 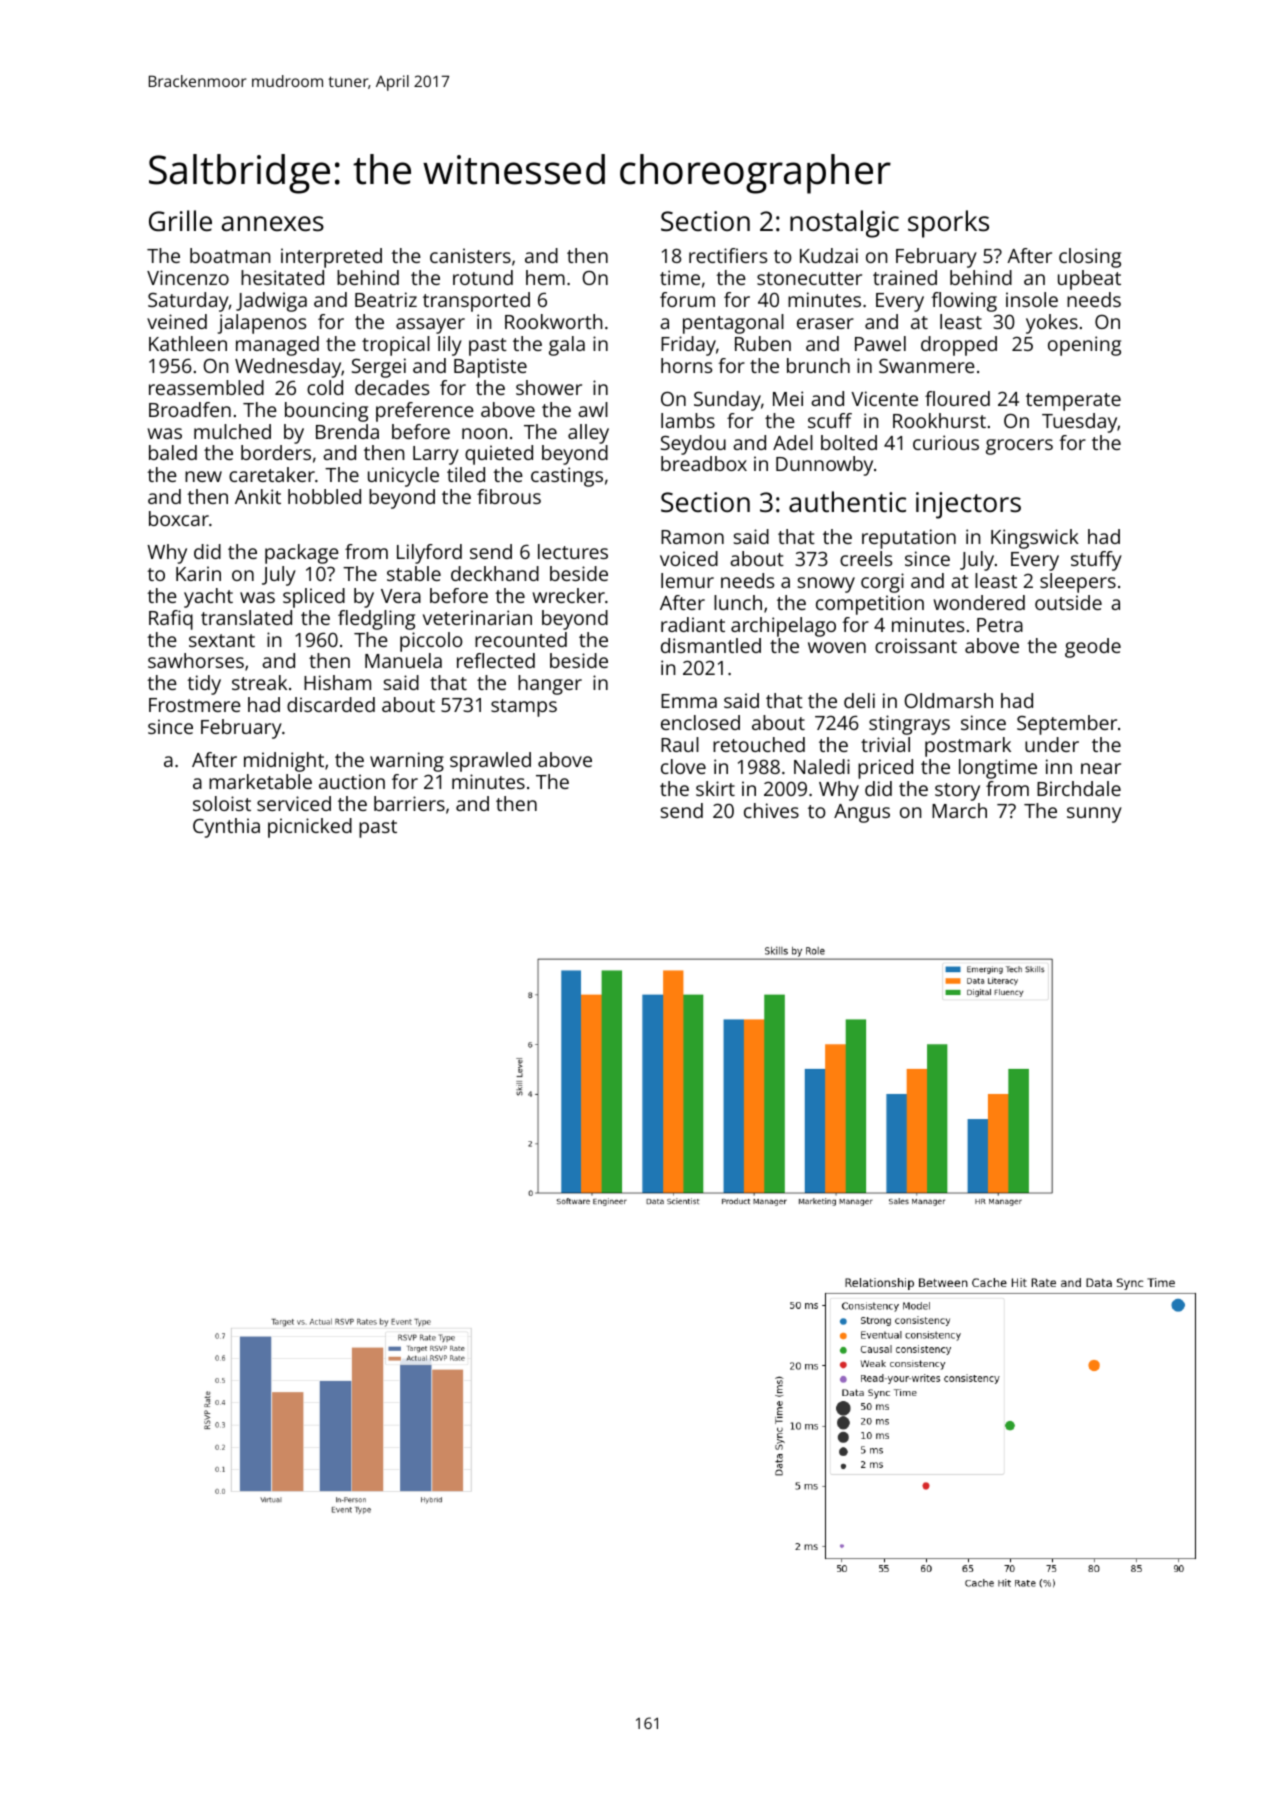 I want to click on Vicente, so click(x=884, y=398).
